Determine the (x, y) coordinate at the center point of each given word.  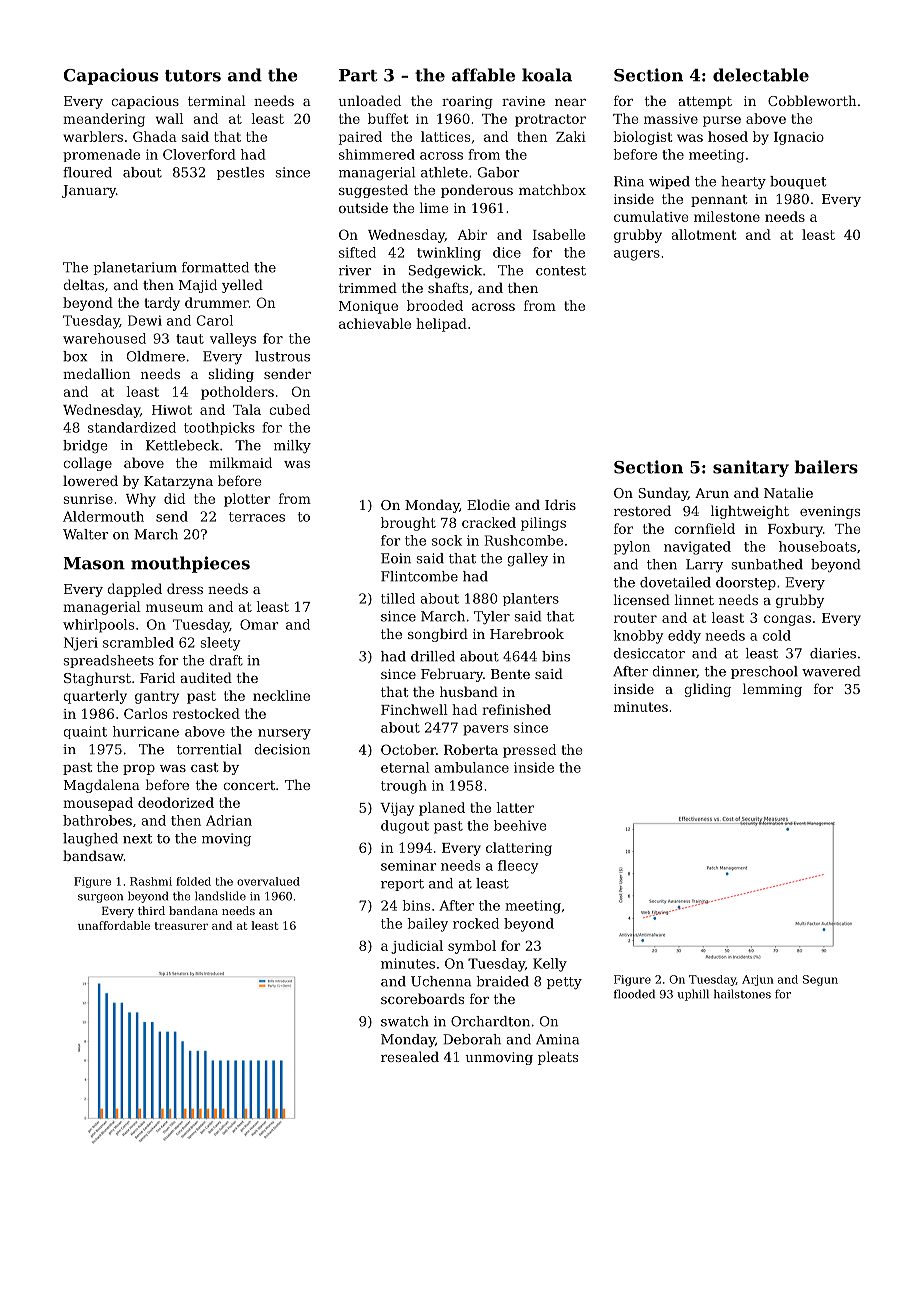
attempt (705, 102)
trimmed (368, 287)
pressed (529, 751)
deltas (83, 284)
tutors (193, 76)
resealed (410, 1056)
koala (547, 75)
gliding (707, 690)
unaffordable (114, 925)
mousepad (98, 804)
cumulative (651, 216)
